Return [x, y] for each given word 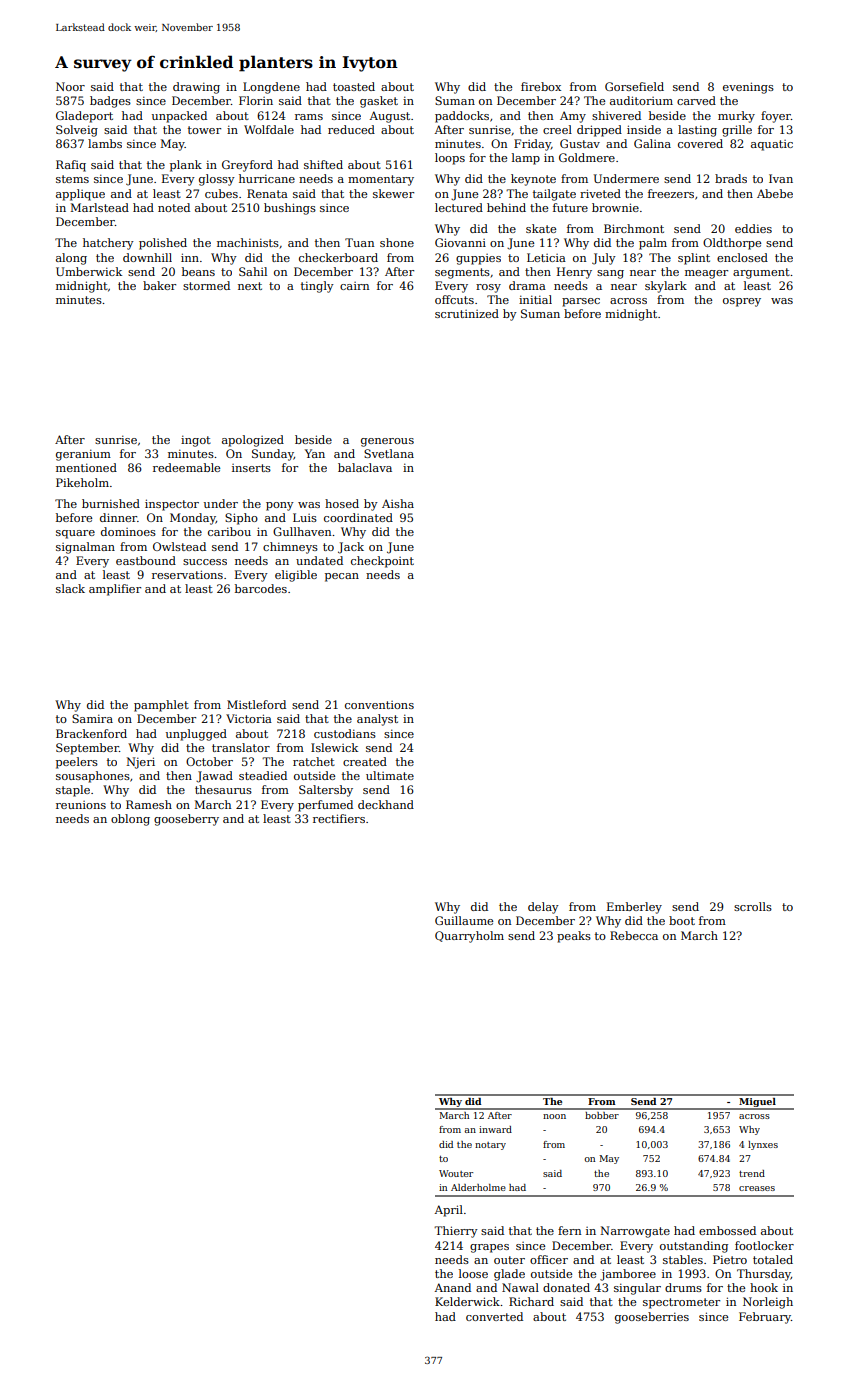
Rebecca [634, 935]
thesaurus [223, 789]
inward [495, 1129]
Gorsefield [634, 86]
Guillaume [464, 920]
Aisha [398, 503]
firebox [541, 86]
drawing [196, 88]
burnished [111, 503]
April [449, 1211]
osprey [742, 302]
